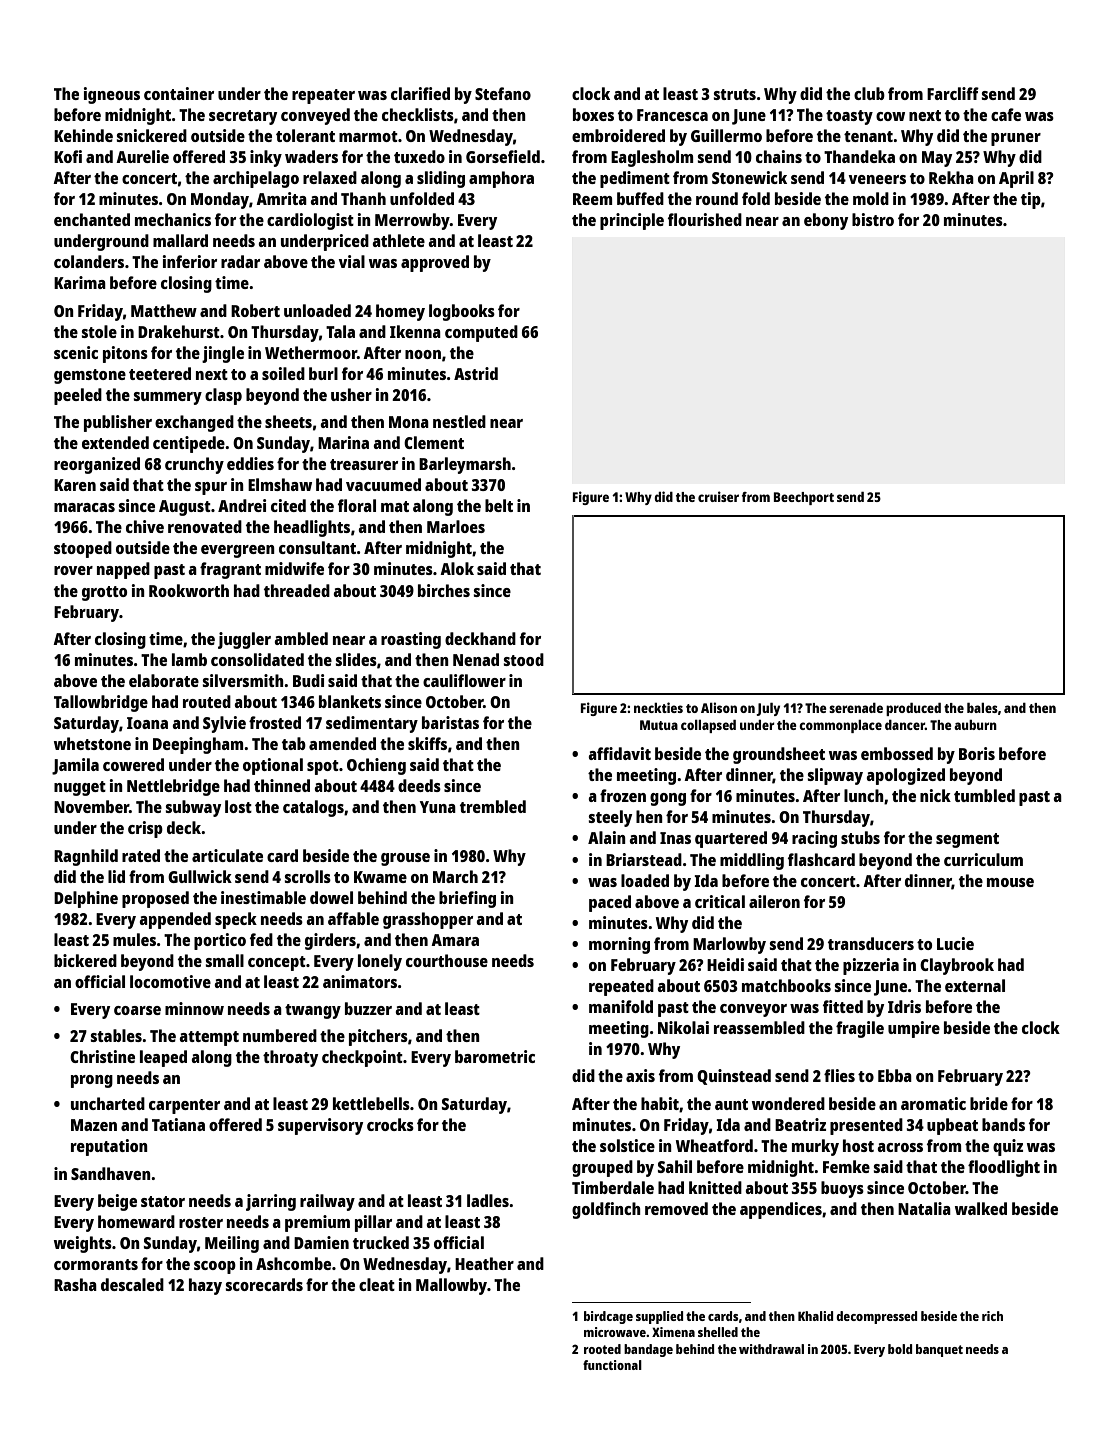  Describe the element at coordinates (224, 724) in the screenshot. I see `Sylvie` at that location.
